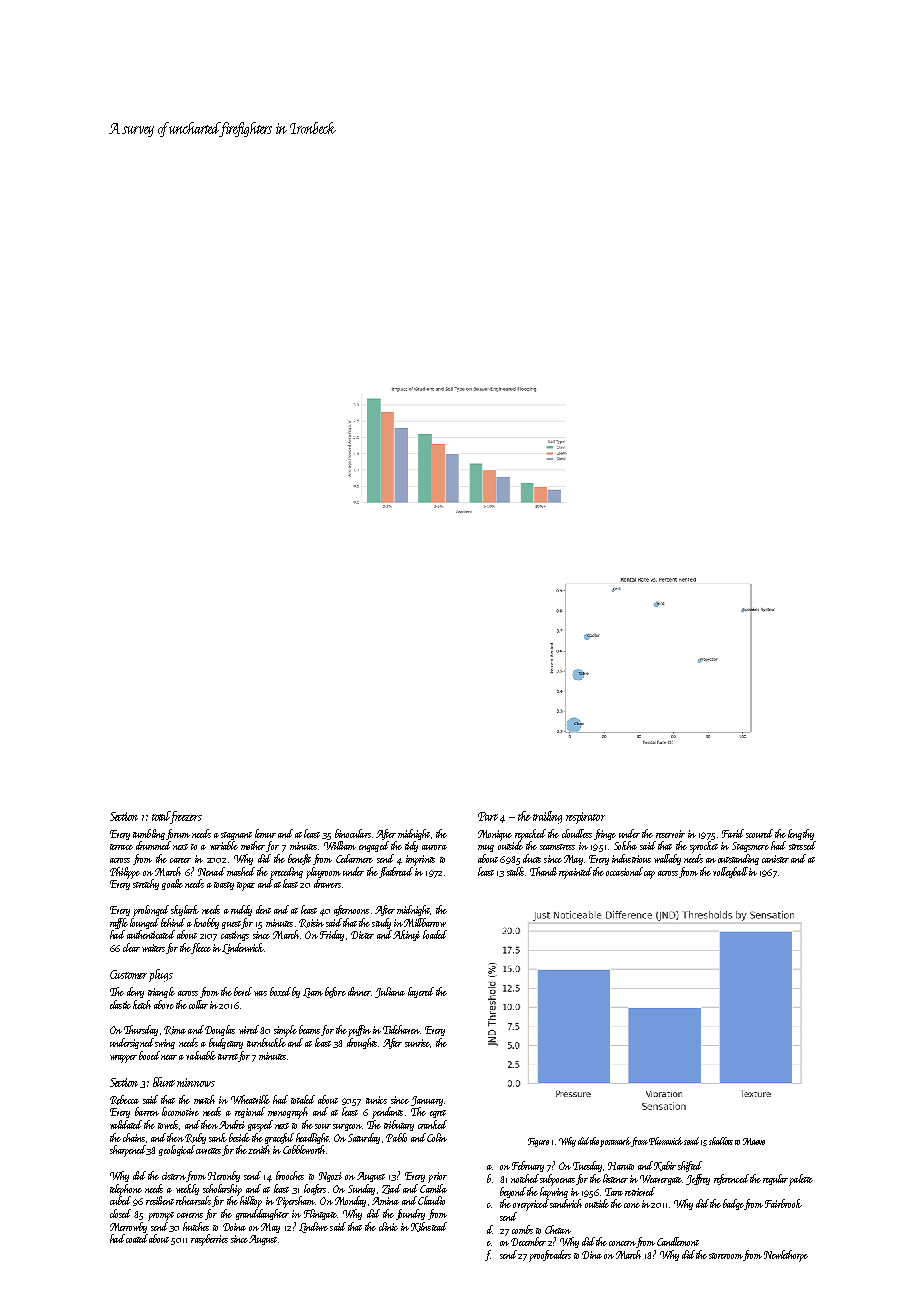 This document has height=1308, width=924. I want to click on Maeve, so click(754, 1141).
